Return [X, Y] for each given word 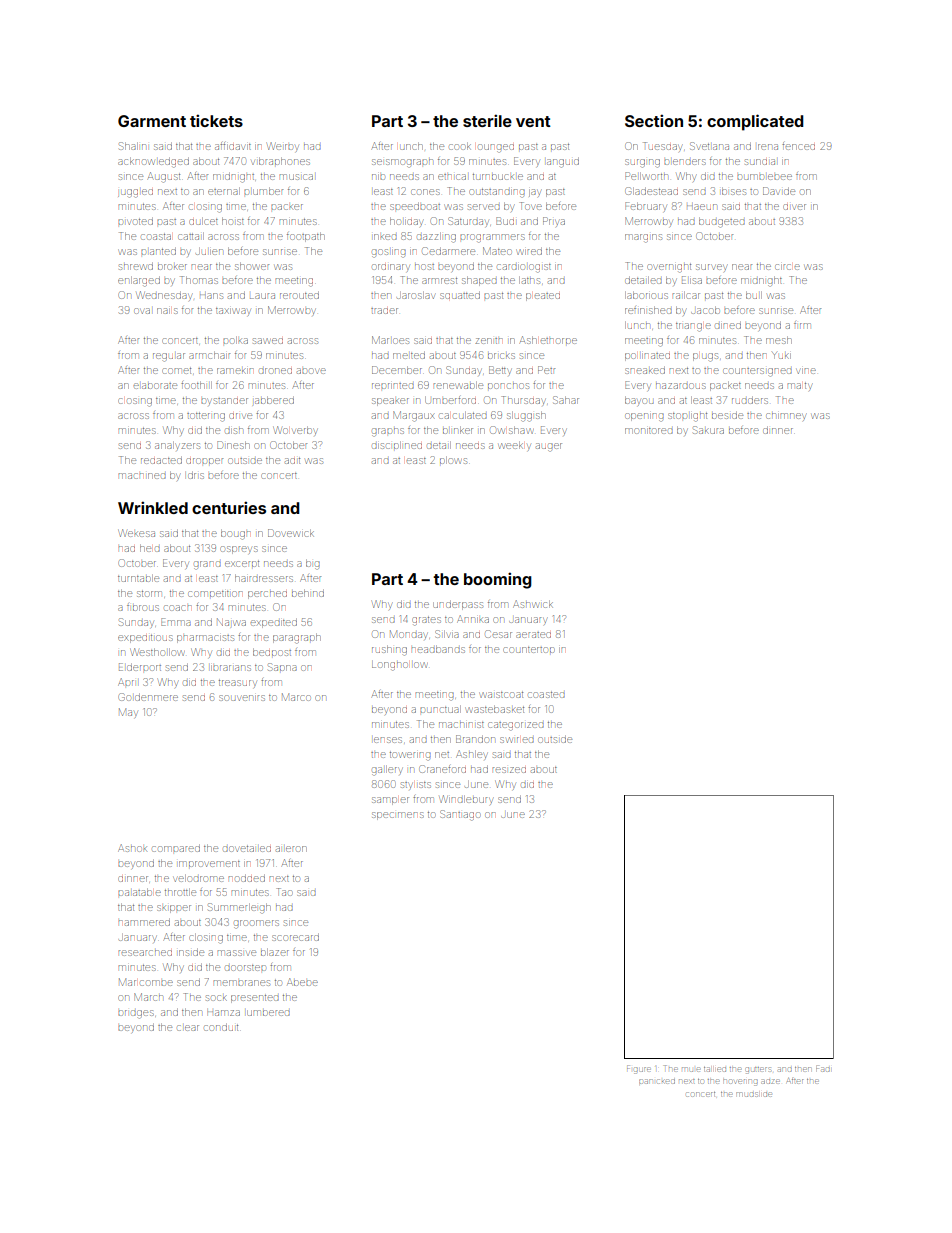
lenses [388, 740]
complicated [755, 122]
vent [533, 121]
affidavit [233, 146]
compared [176, 848]
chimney [785, 417]
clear [188, 1028]
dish [234, 431]
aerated [533, 635]
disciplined [397, 445]
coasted [547, 695]
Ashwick [533, 604]
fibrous [143, 608]
